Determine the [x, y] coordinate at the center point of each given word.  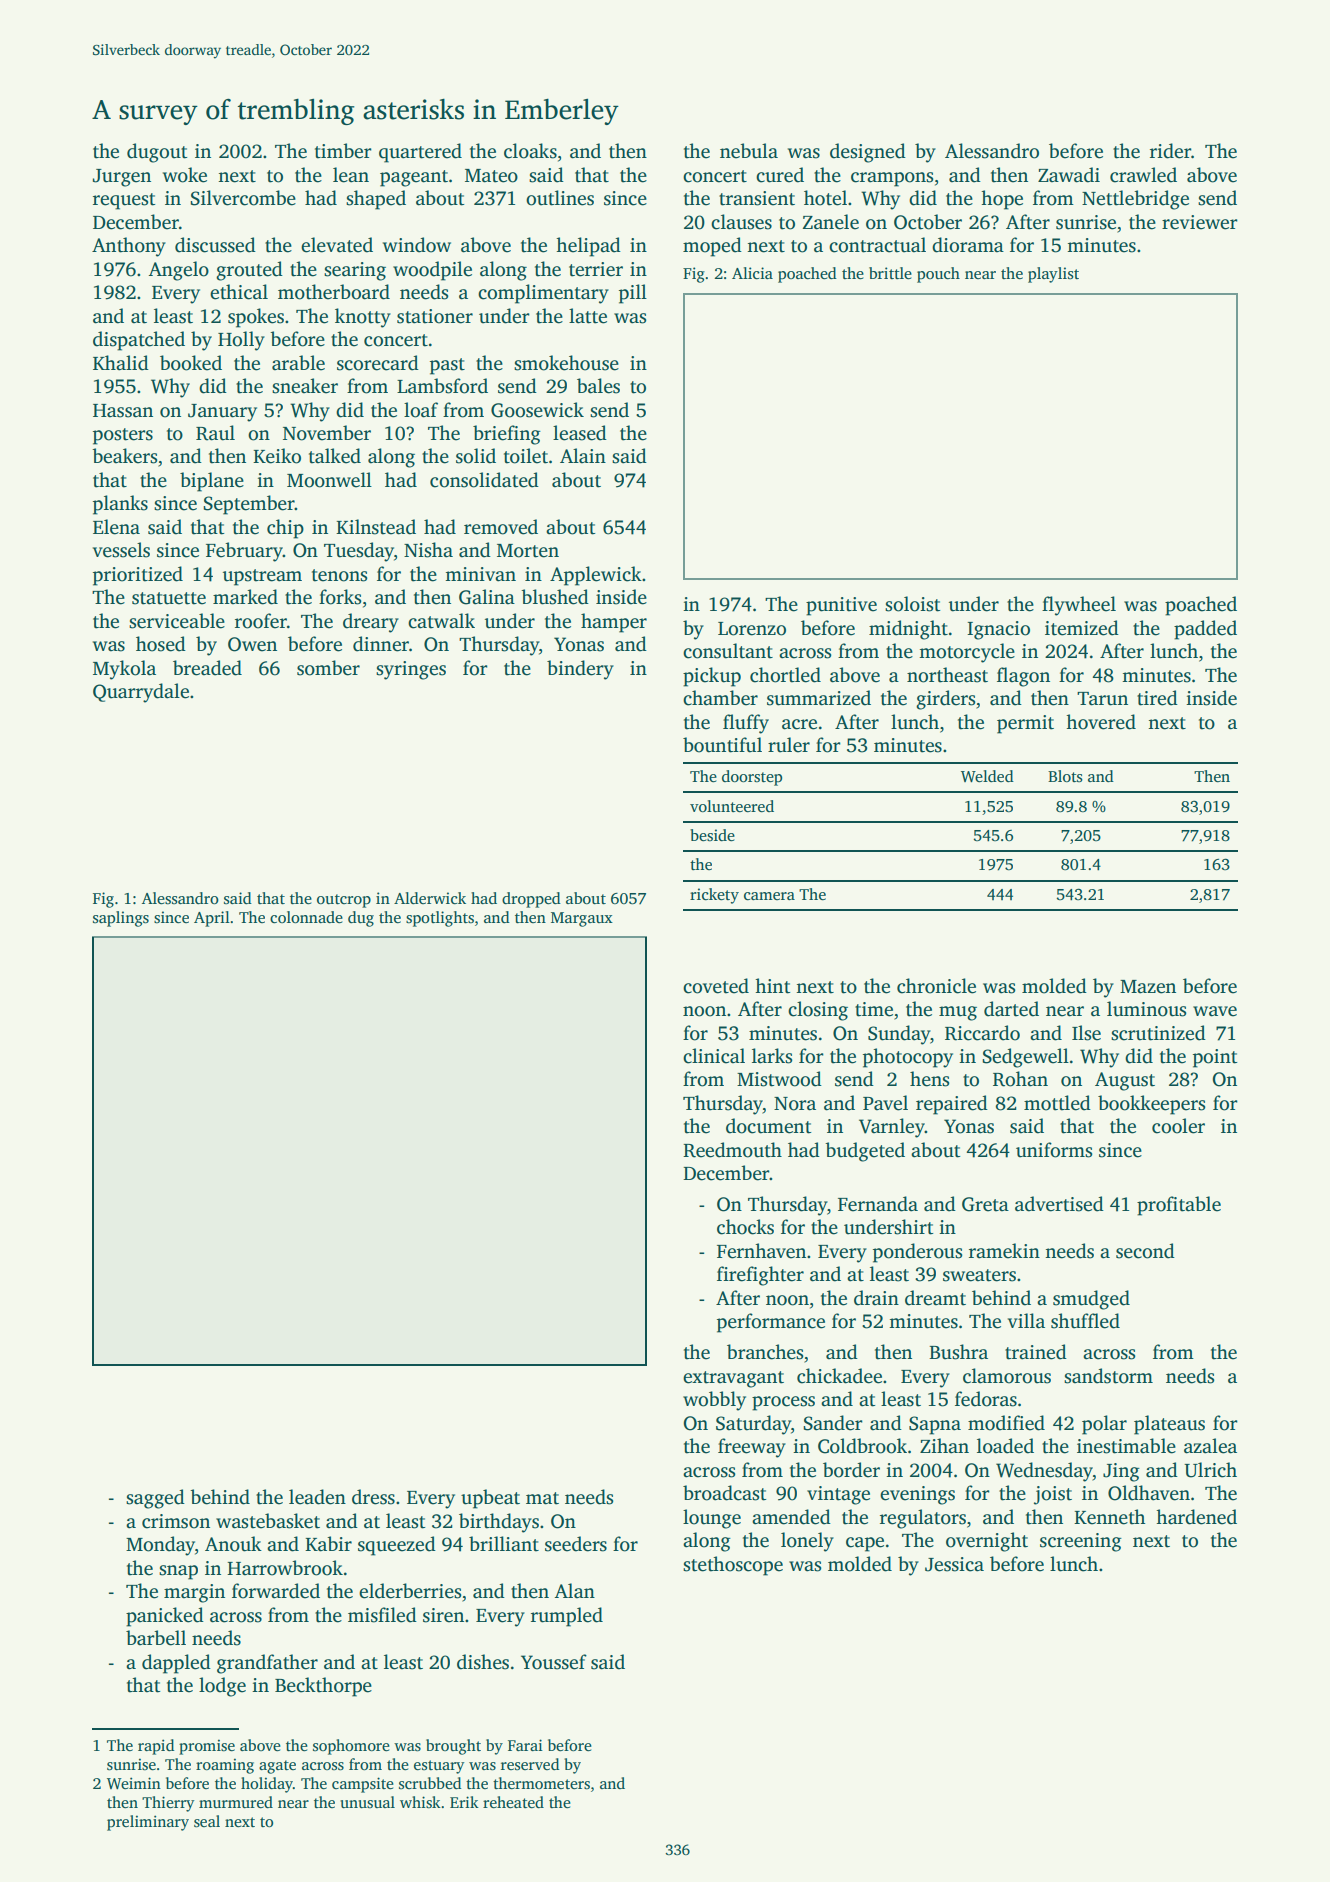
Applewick [596, 576]
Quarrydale [141, 693]
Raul [215, 433]
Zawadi [1069, 175]
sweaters [979, 1275]
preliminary [148, 1823]
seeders [576, 1544]
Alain [583, 455]
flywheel [1079, 606]
